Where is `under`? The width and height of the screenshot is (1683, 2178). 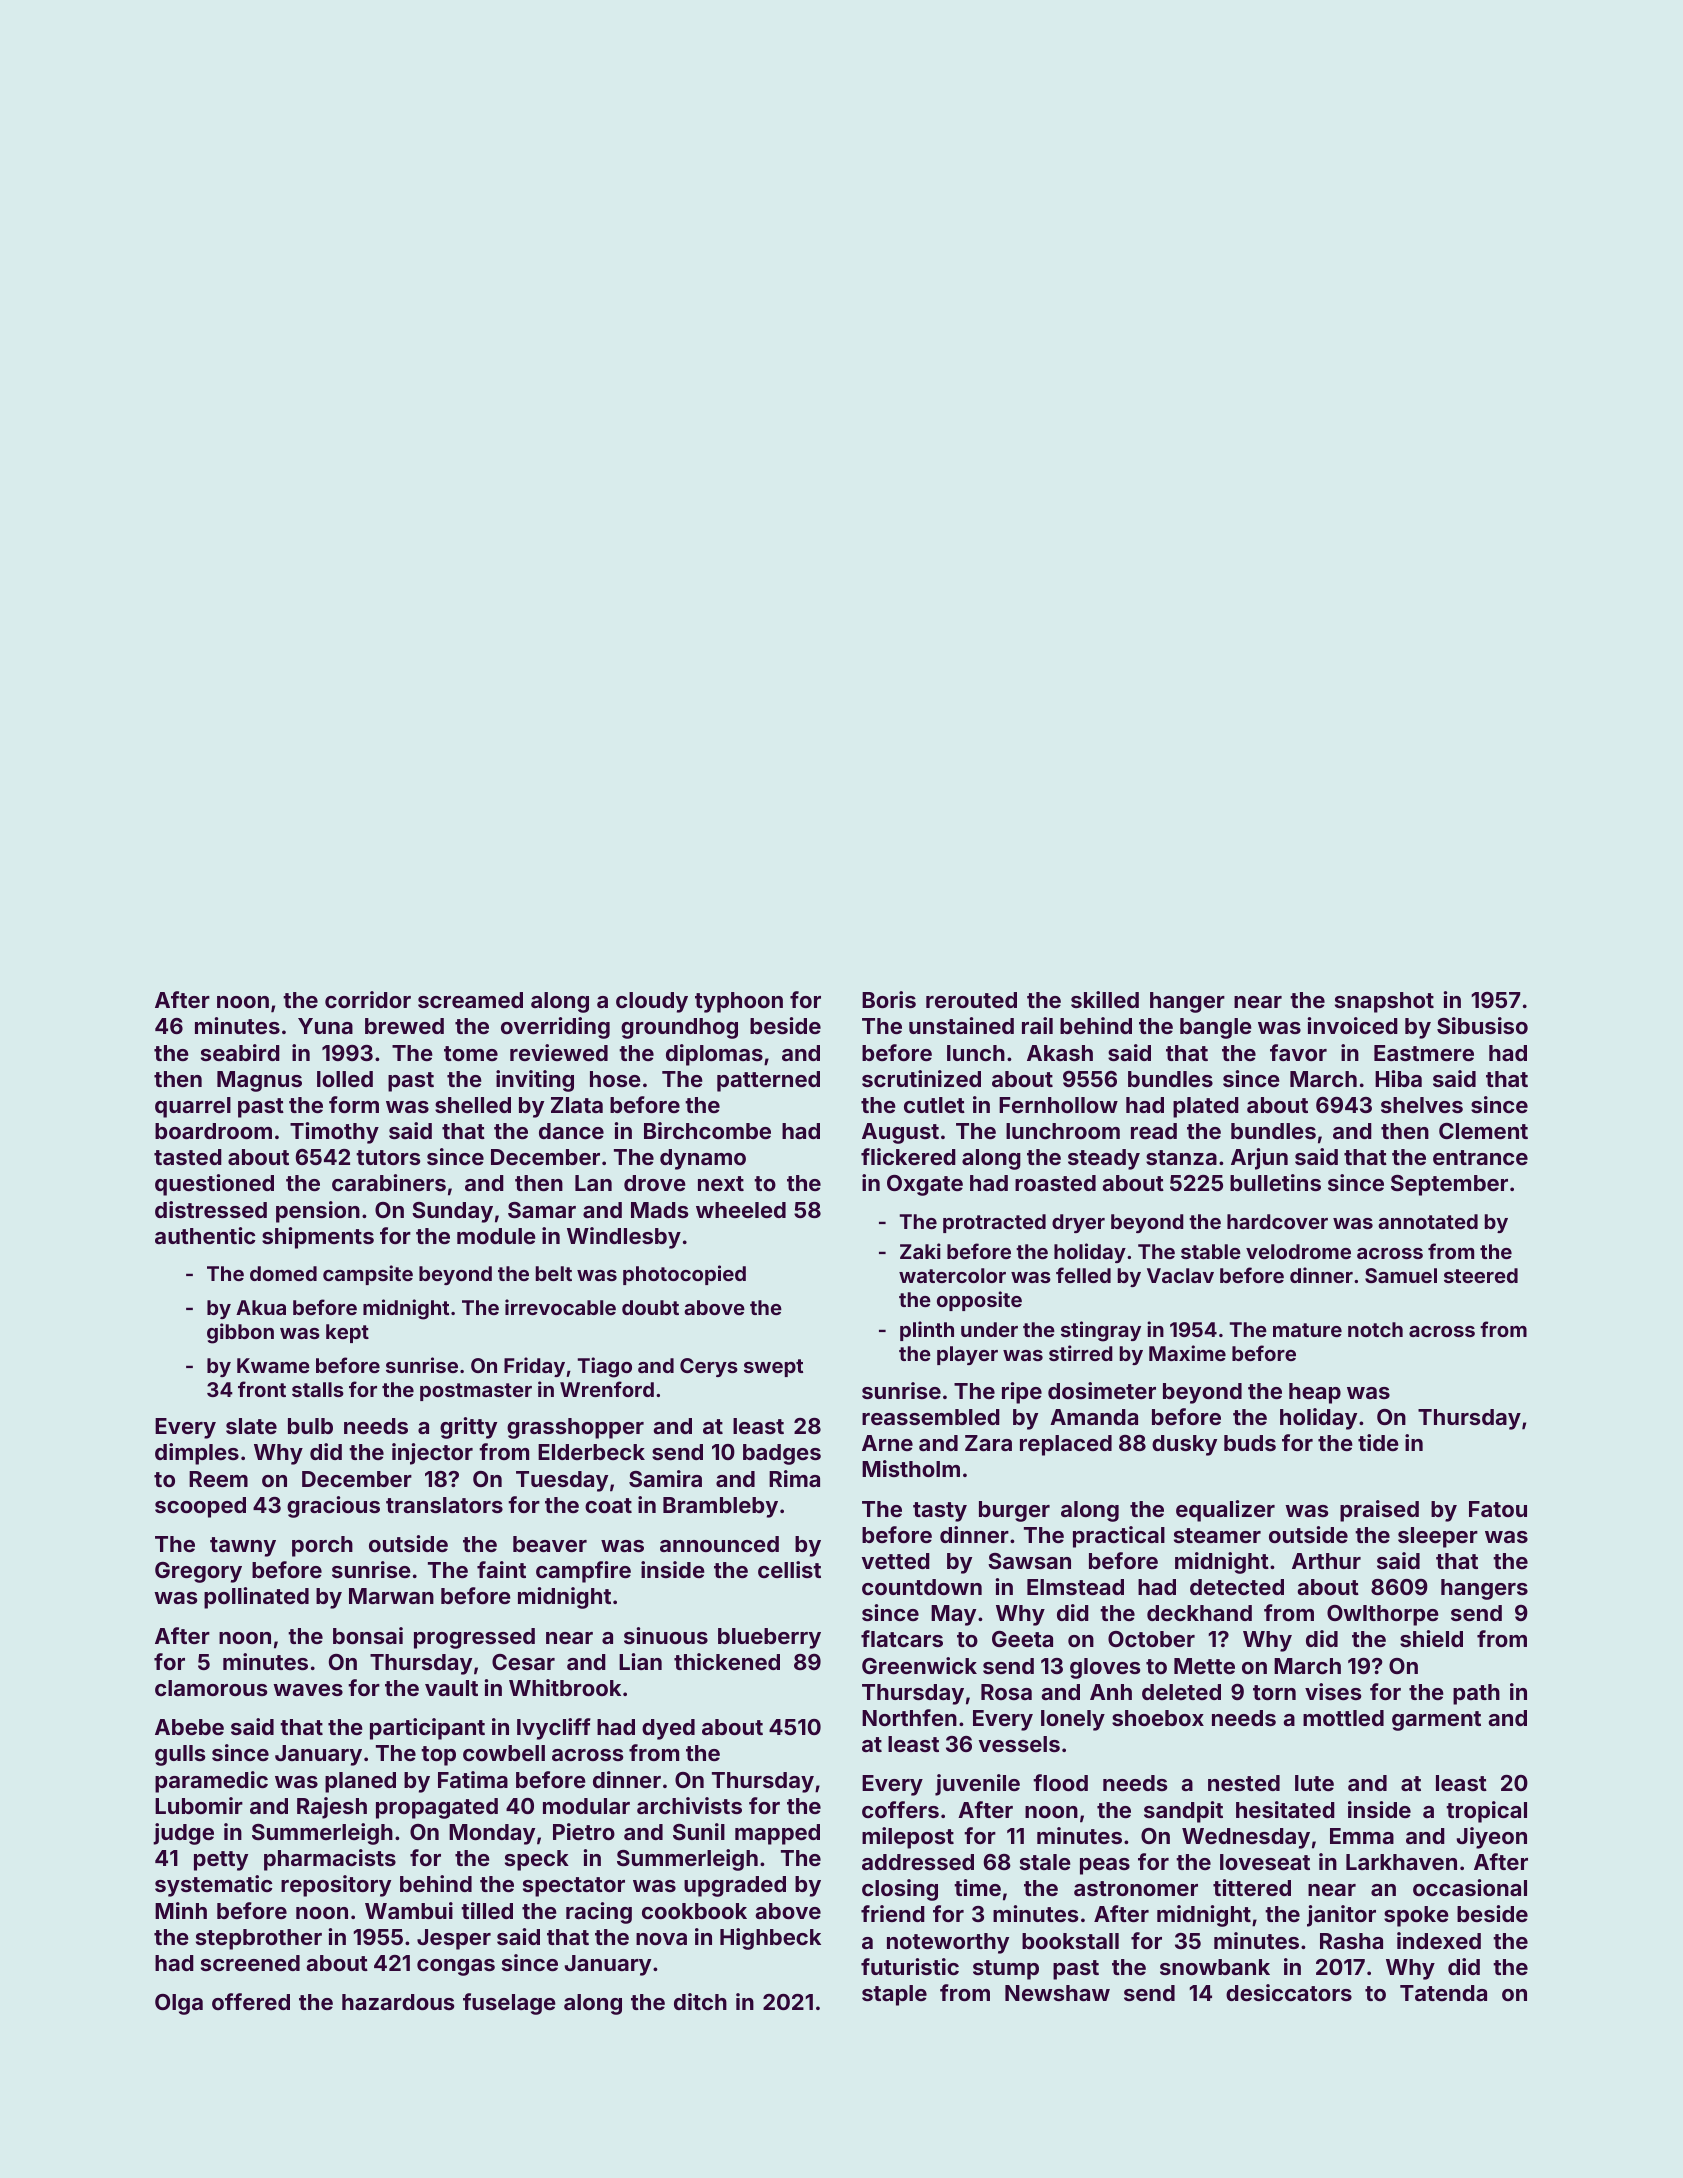 under is located at coordinates (989, 1329).
